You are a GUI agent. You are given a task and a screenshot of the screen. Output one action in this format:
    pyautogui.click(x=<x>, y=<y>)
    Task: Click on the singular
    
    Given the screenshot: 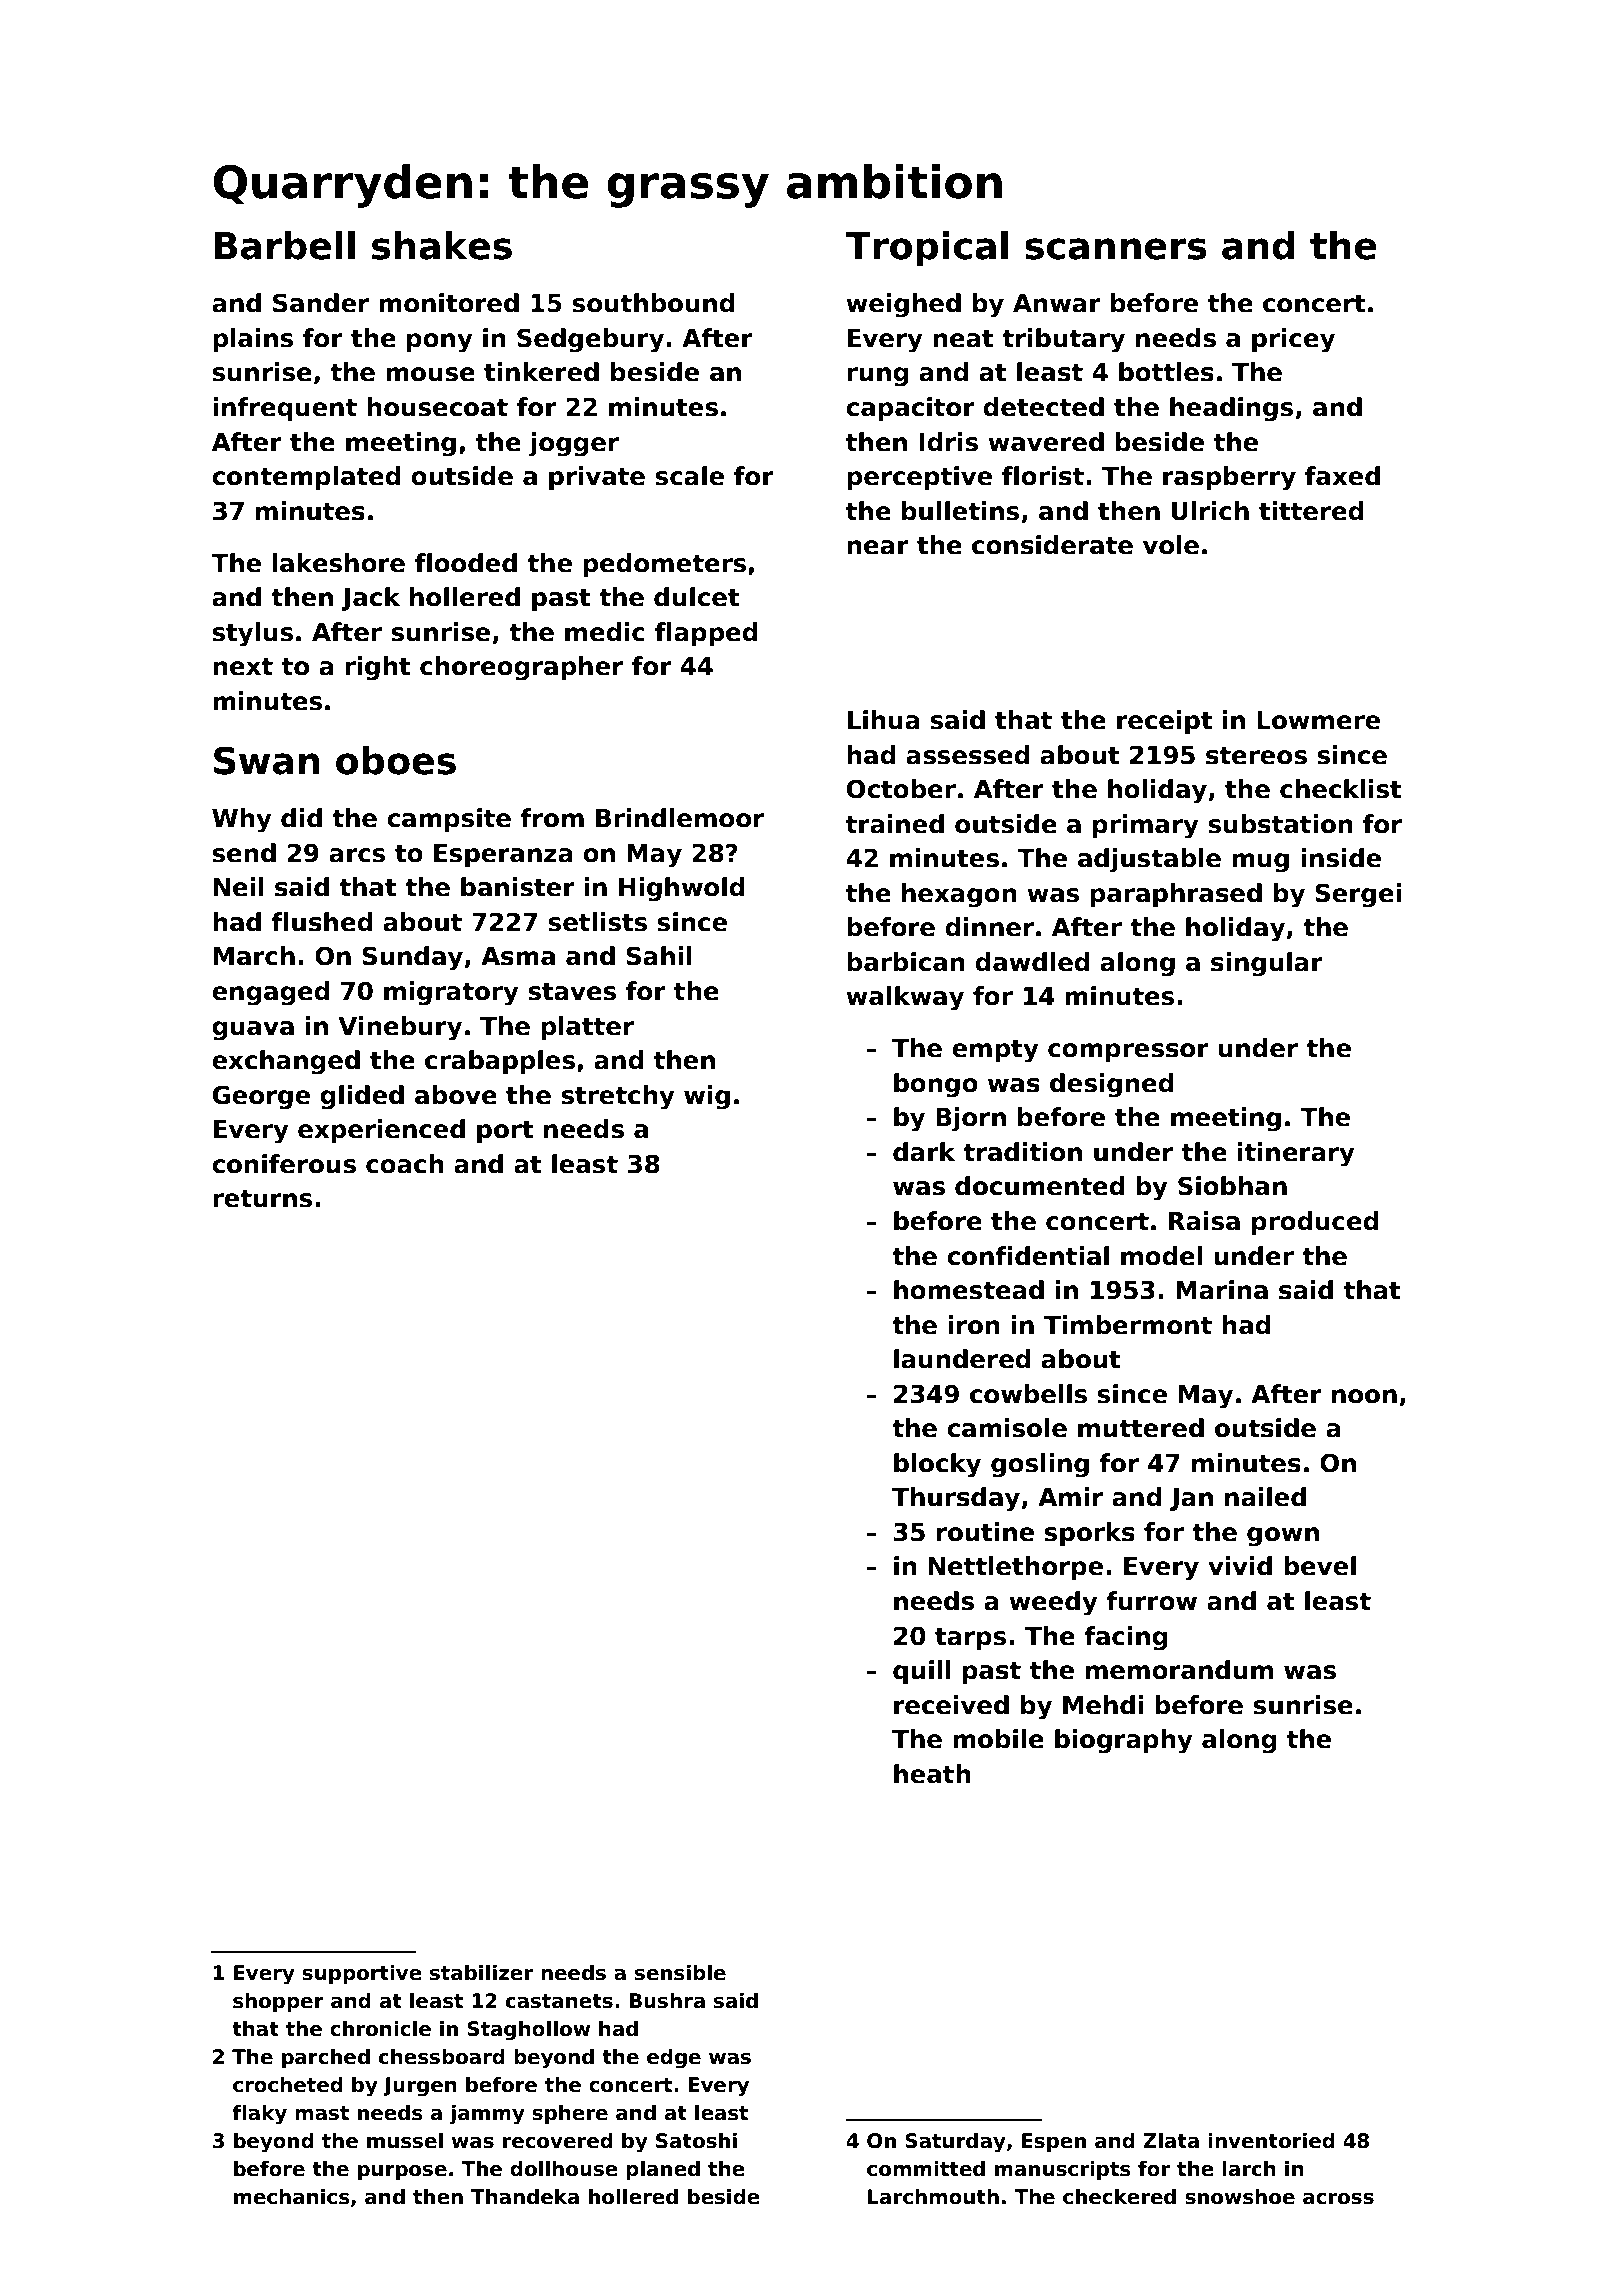 What is the action you would take?
    pyautogui.click(x=1267, y=964)
